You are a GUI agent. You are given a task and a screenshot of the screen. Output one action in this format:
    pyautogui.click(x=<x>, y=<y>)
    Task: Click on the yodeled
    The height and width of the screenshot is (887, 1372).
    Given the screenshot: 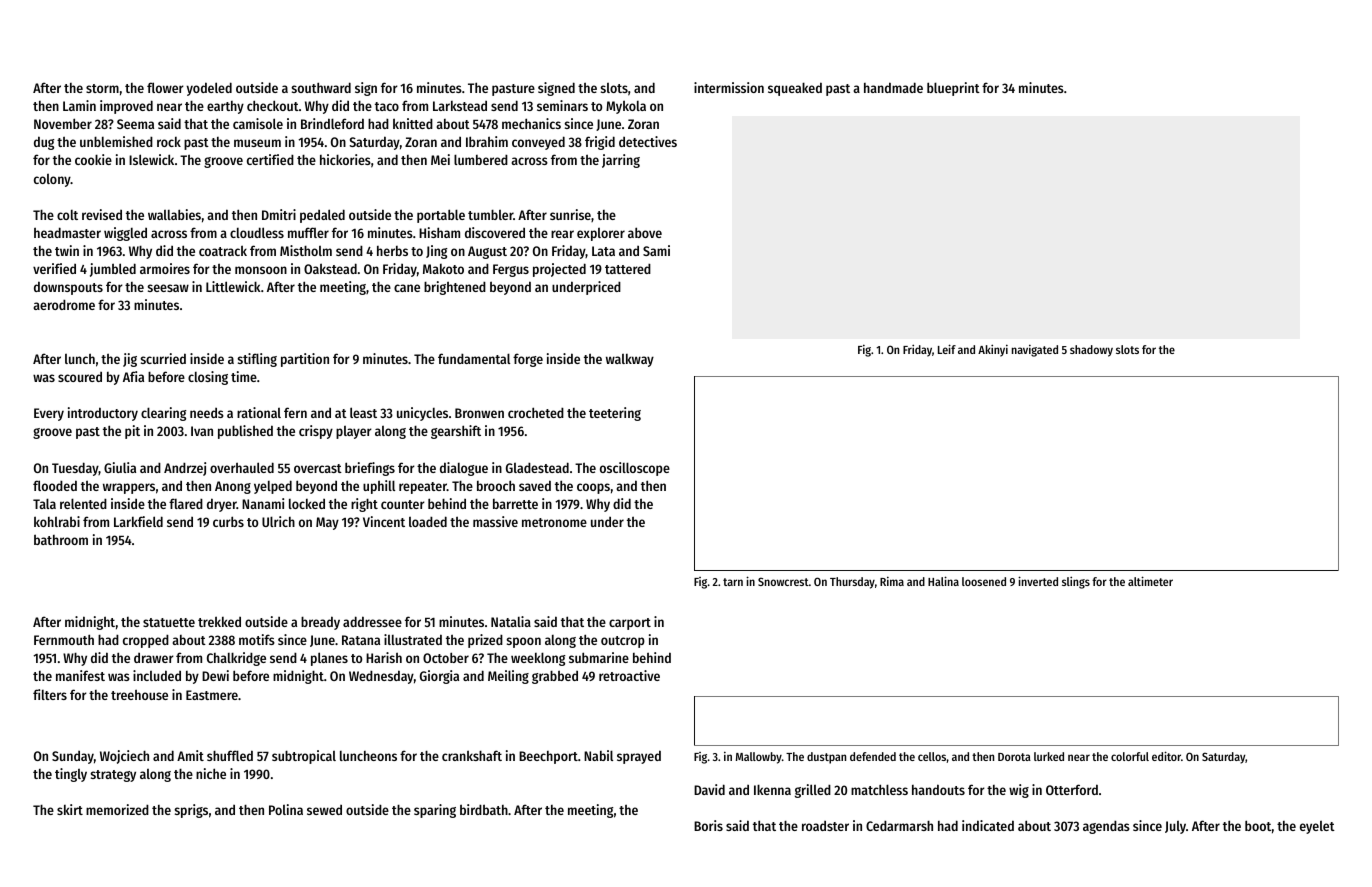 What is the action you would take?
    pyautogui.click(x=209, y=89)
